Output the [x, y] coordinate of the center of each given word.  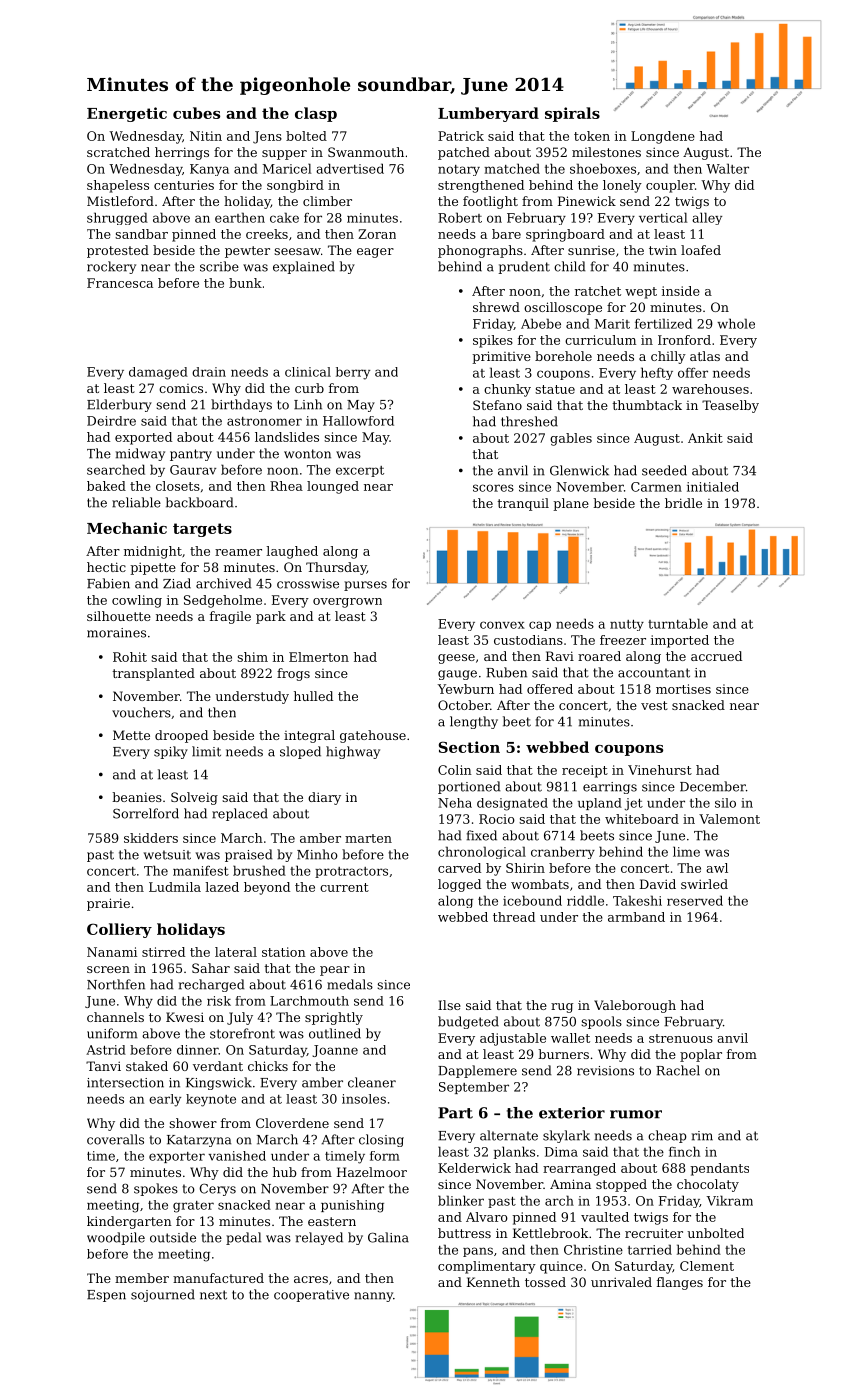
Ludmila [175, 887]
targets [202, 530]
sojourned [163, 1295]
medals [350, 984]
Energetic [127, 114]
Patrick [461, 136]
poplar [701, 1055]
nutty [627, 625]
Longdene [663, 137]
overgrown [347, 603]
